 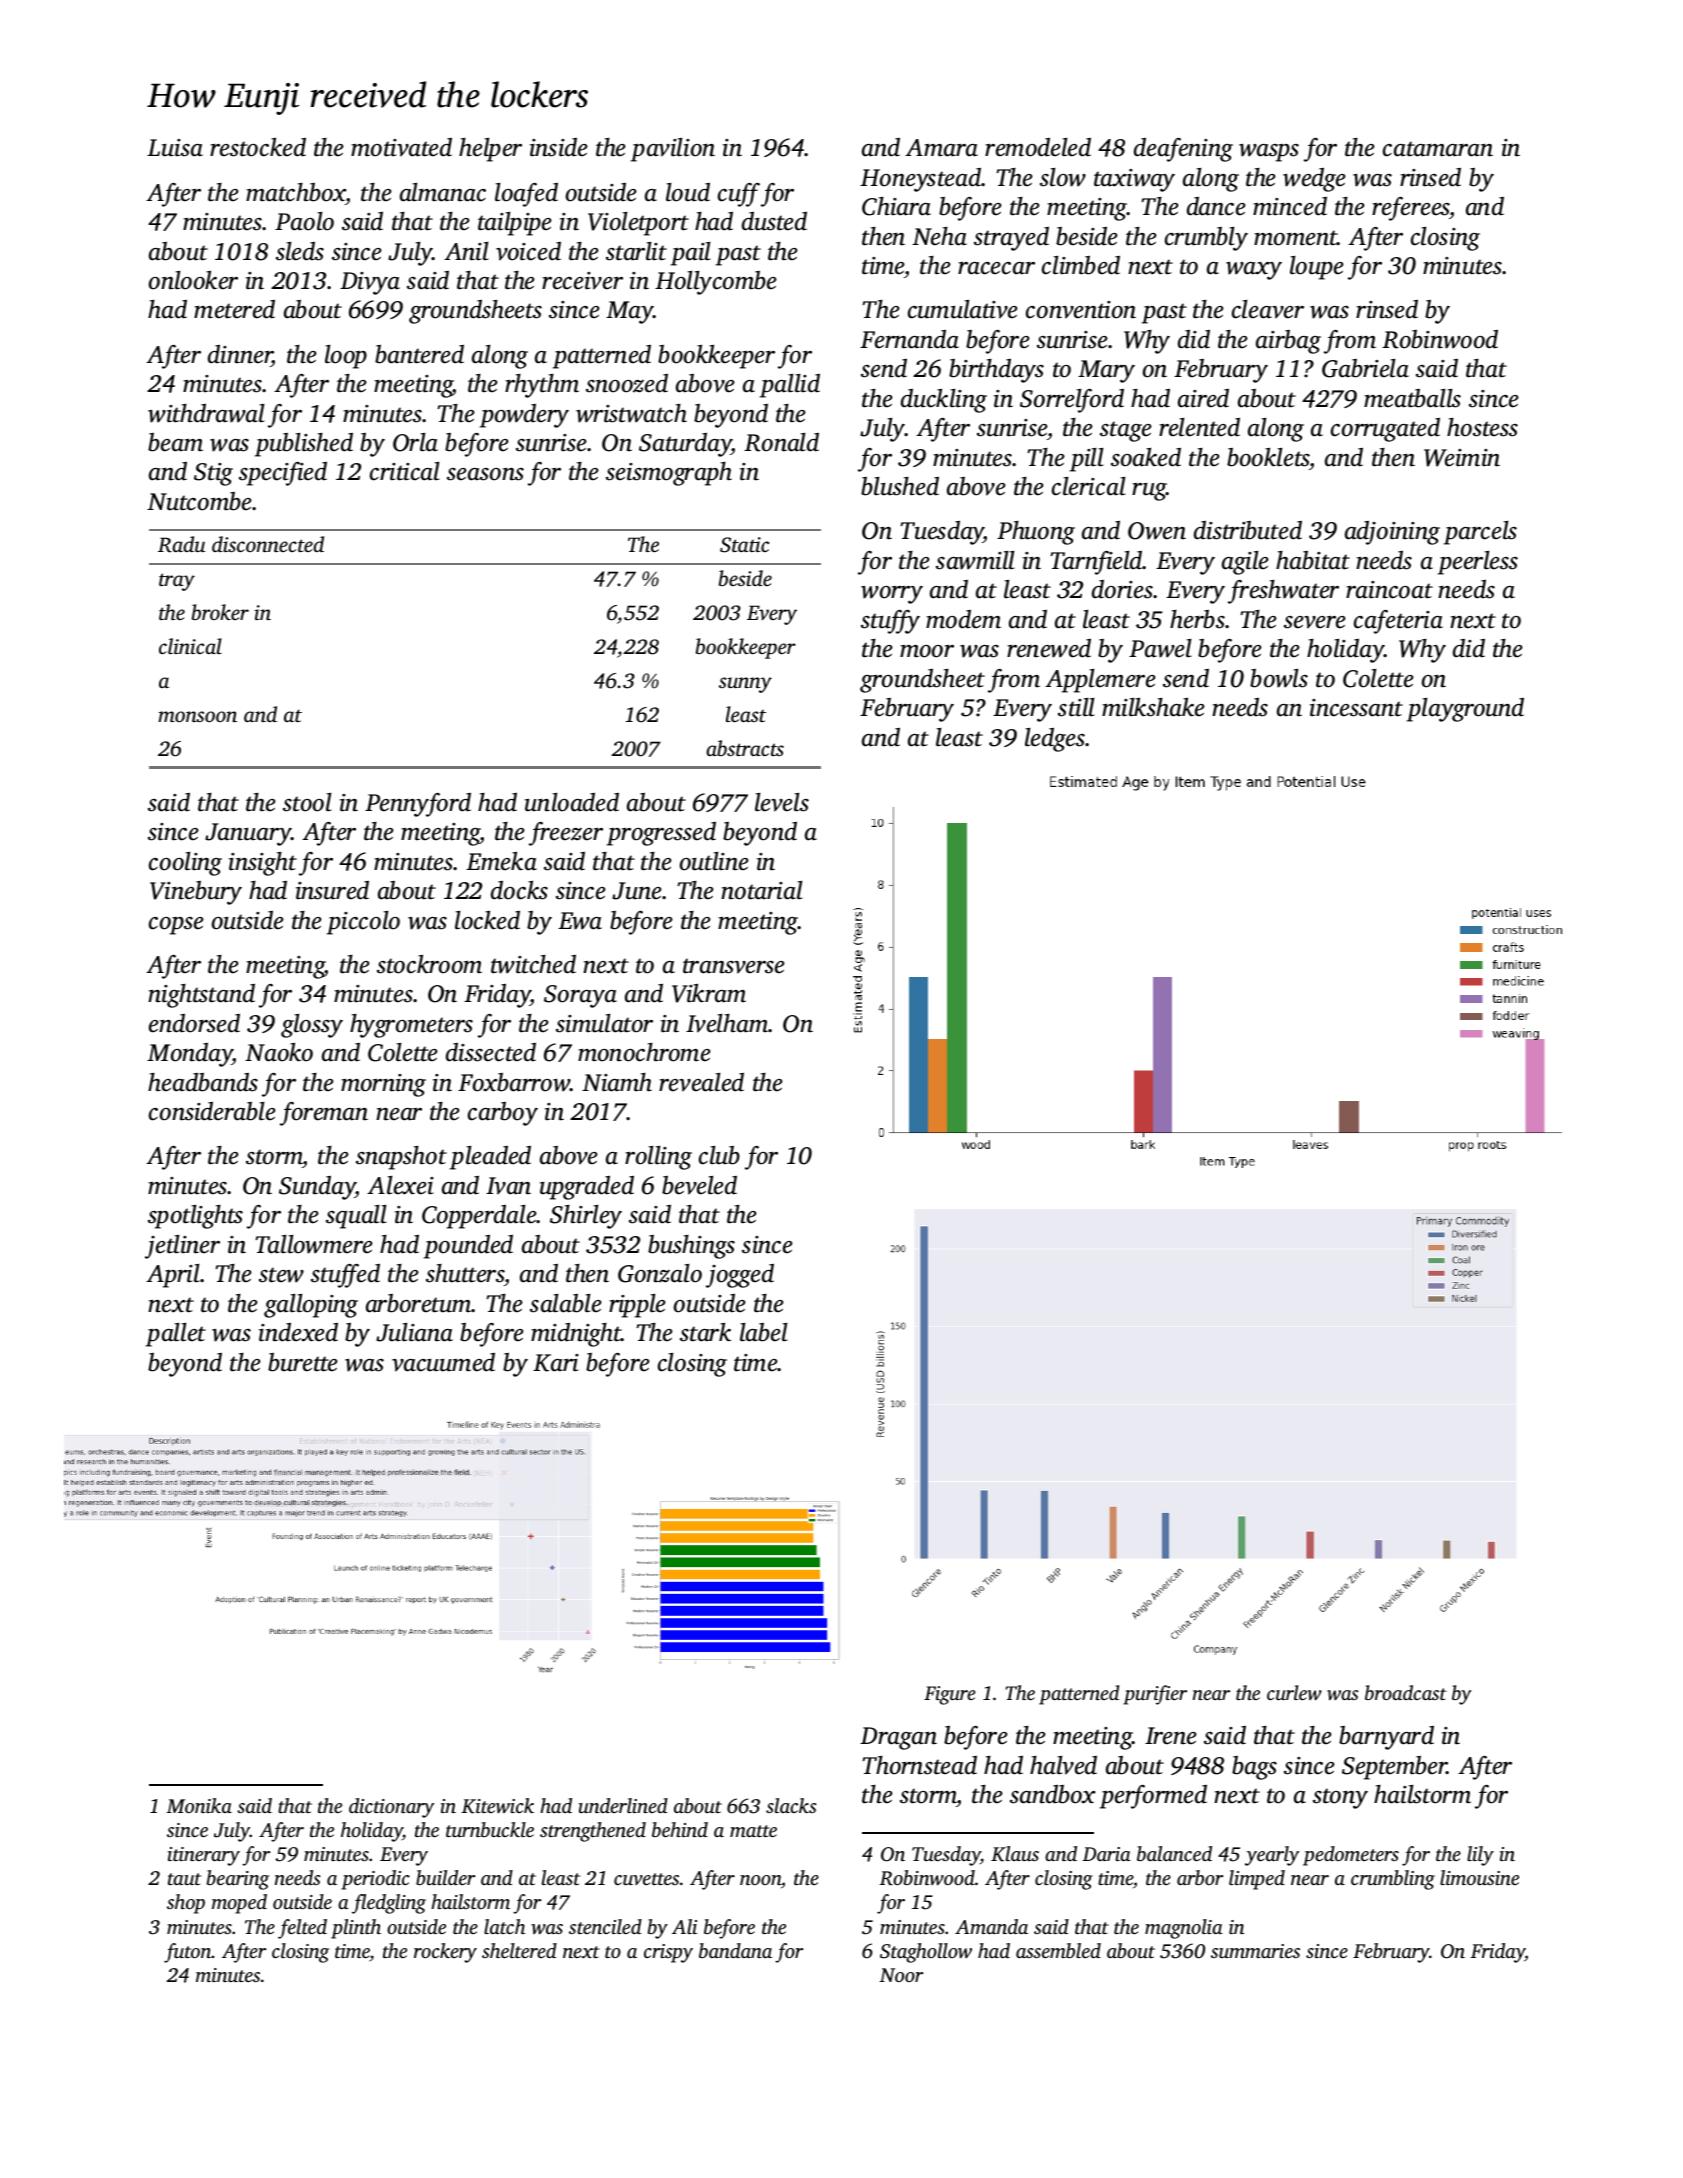 I want to click on slow, so click(x=1063, y=177).
